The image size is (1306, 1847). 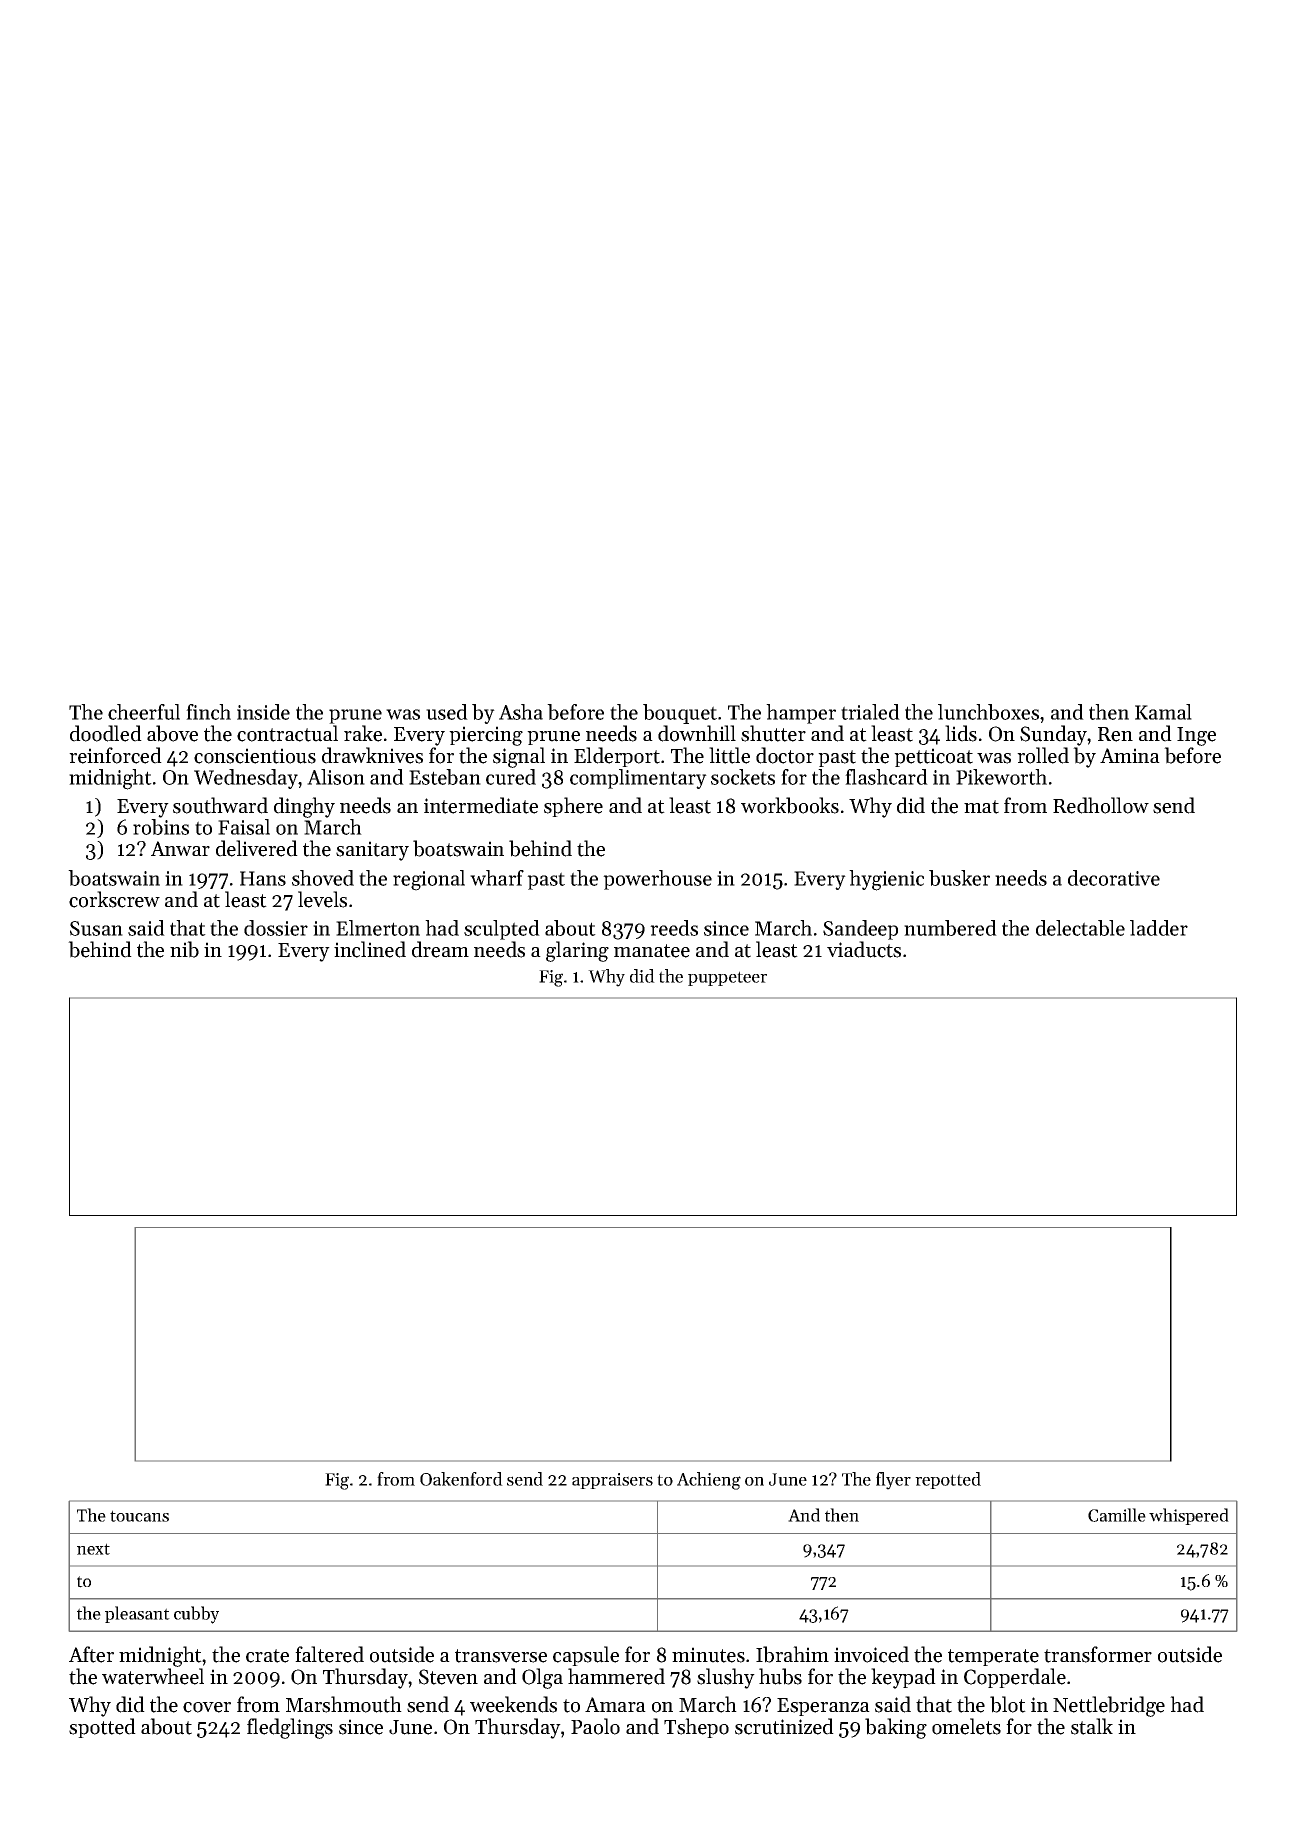 What do you see at coordinates (577, 951) in the screenshot?
I see `glaring` at bounding box center [577, 951].
